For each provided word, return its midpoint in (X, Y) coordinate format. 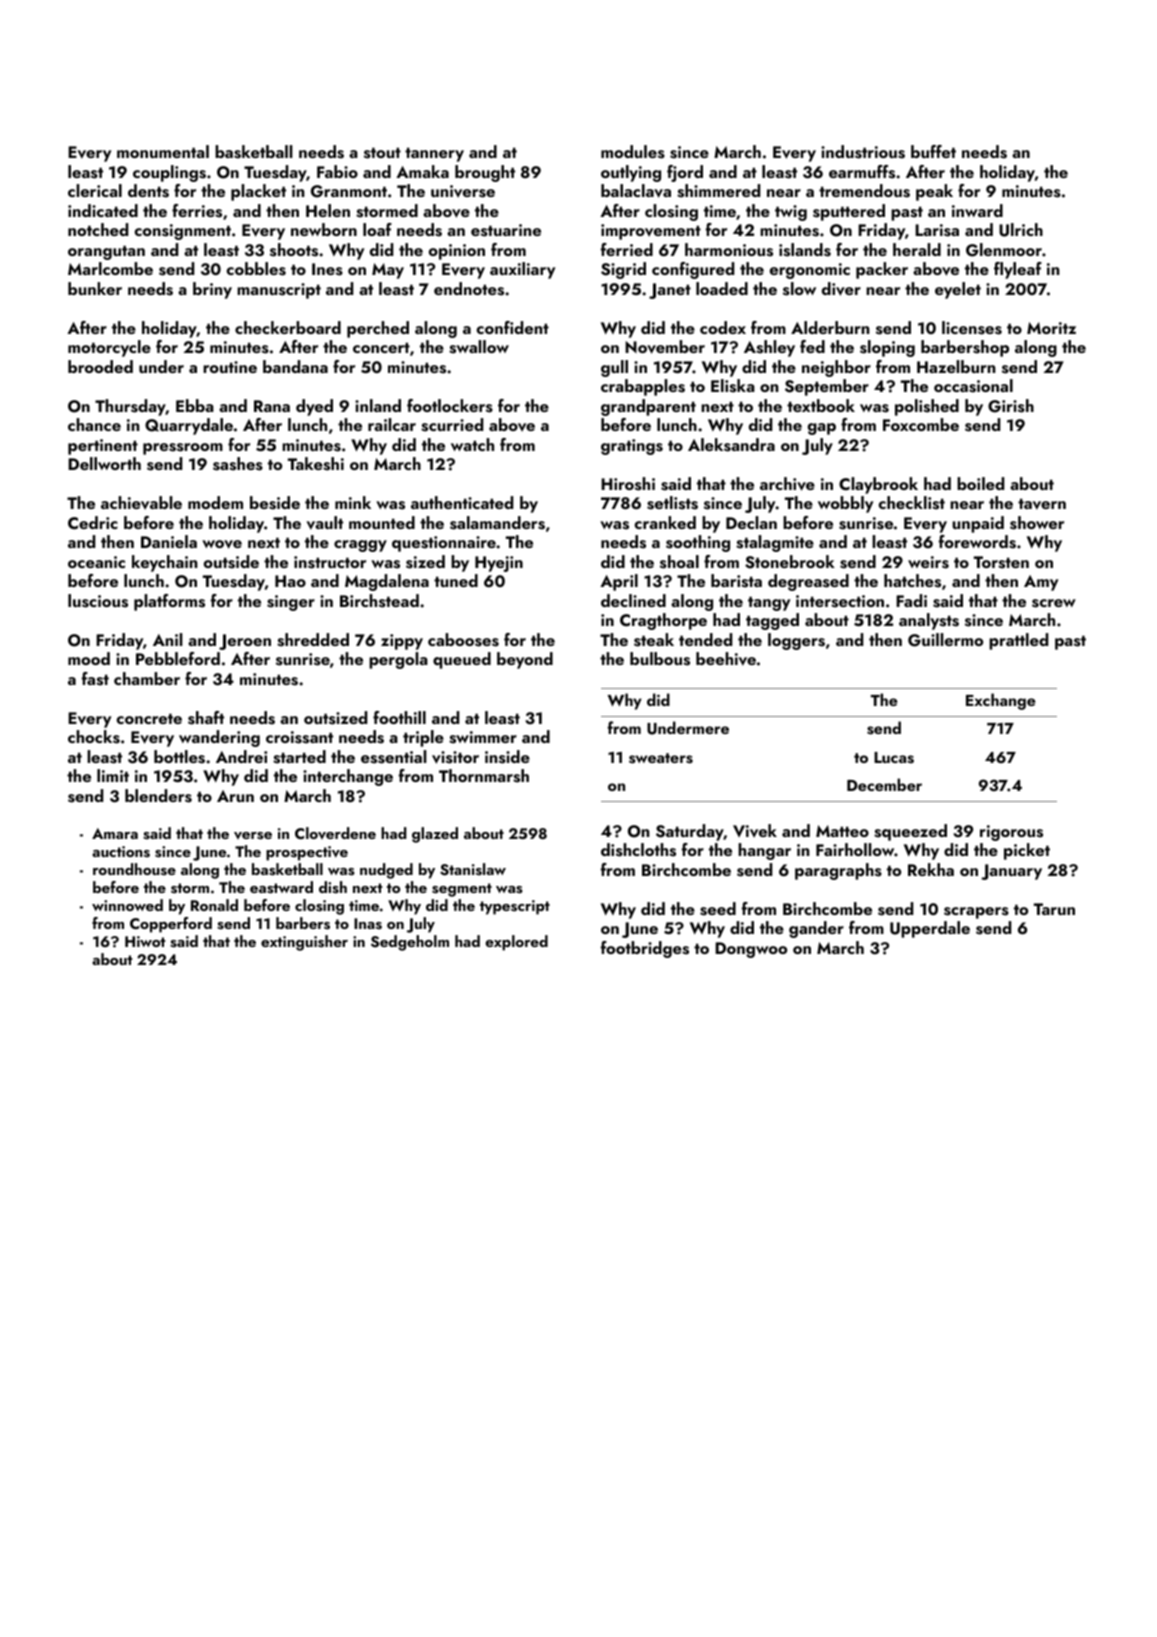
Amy (1041, 583)
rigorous (1011, 833)
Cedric (93, 523)
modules (633, 152)
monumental (163, 151)
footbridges (645, 949)
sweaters (661, 758)
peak (934, 192)
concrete (149, 718)
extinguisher (304, 943)
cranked (665, 522)
